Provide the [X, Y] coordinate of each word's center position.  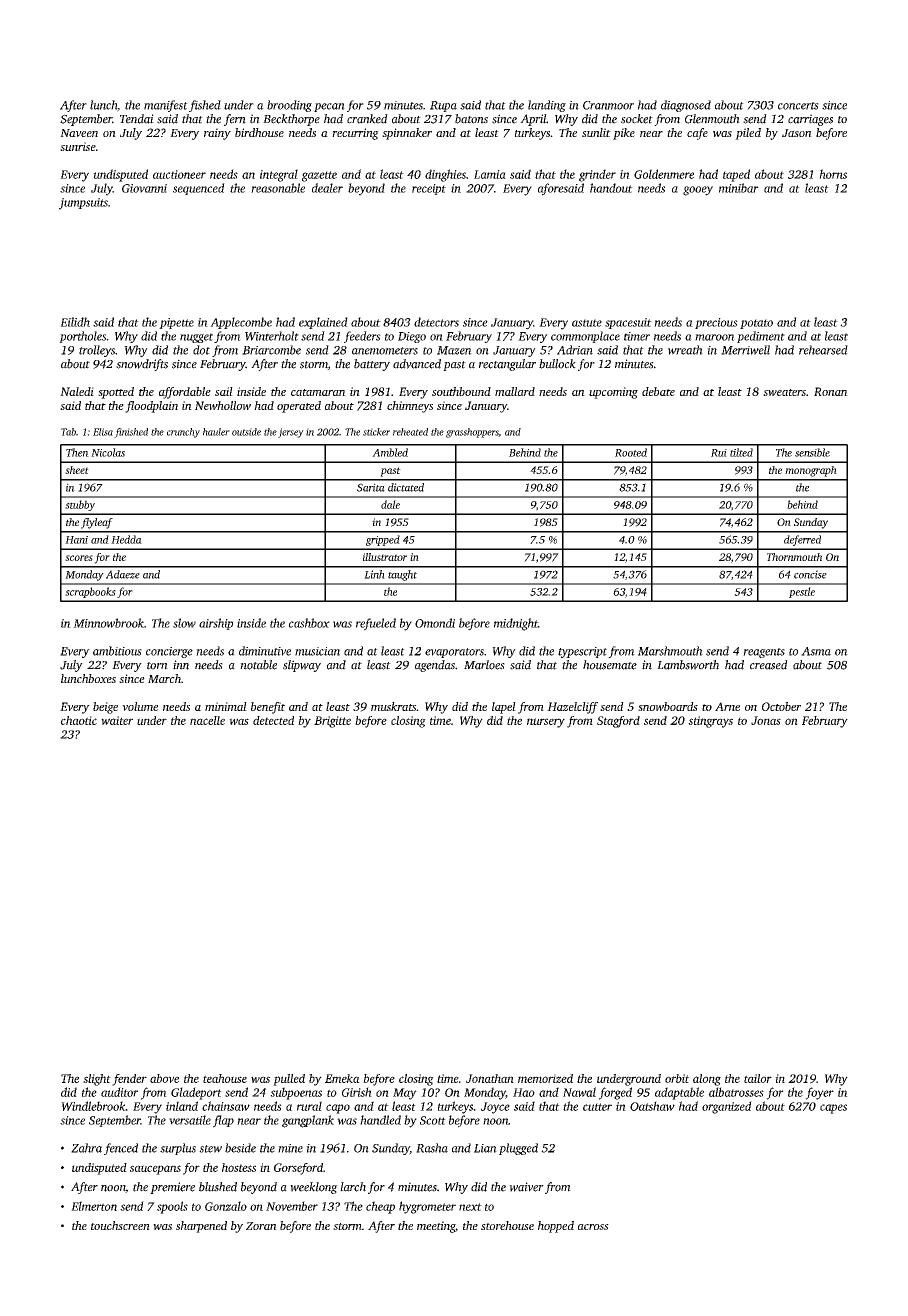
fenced [121, 1149]
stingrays [710, 722]
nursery [546, 723]
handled [380, 1120]
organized [727, 1107]
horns [833, 174]
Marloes [484, 665]
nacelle [207, 720]
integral [279, 175]
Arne [727, 706]
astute [587, 323]
